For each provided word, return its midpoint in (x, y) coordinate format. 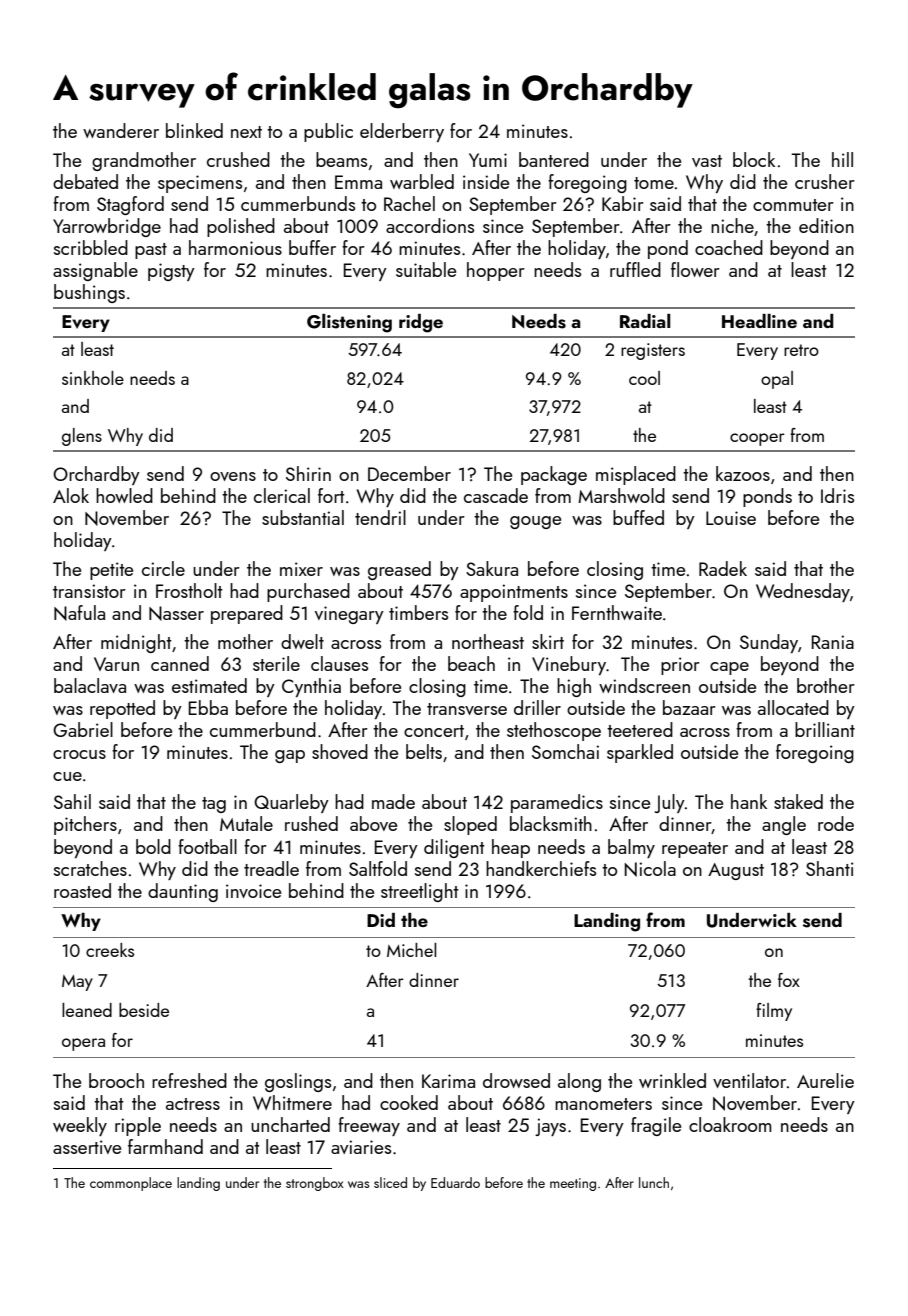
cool (644, 378)
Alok (71, 495)
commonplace (131, 1184)
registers (653, 351)
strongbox (315, 1184)
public (328, 132)
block (754, 159)
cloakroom (730, 1124)
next (246, 132)
